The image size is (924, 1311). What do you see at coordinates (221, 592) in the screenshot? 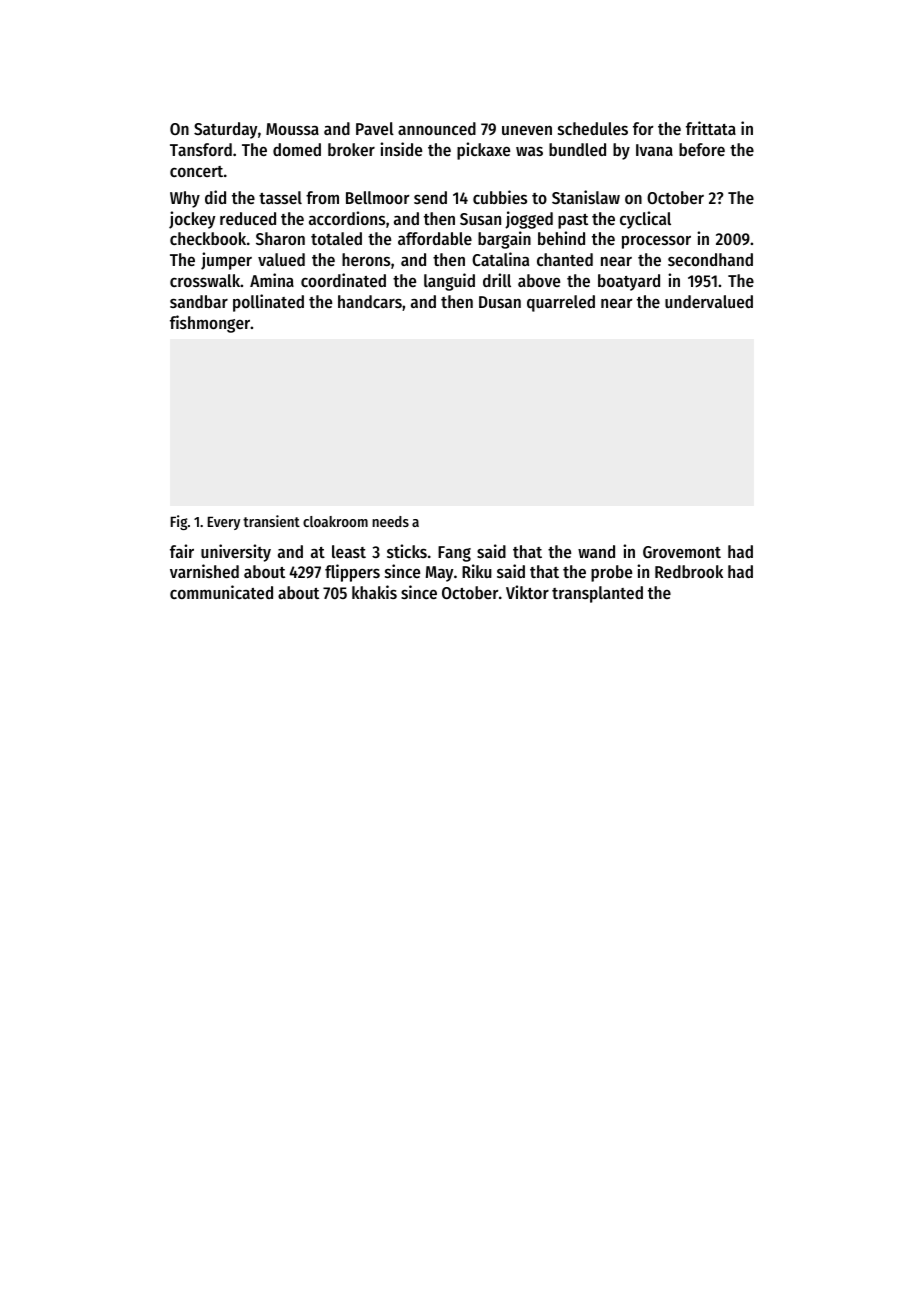
I see `communicated` at bounding box center [221, 592].
